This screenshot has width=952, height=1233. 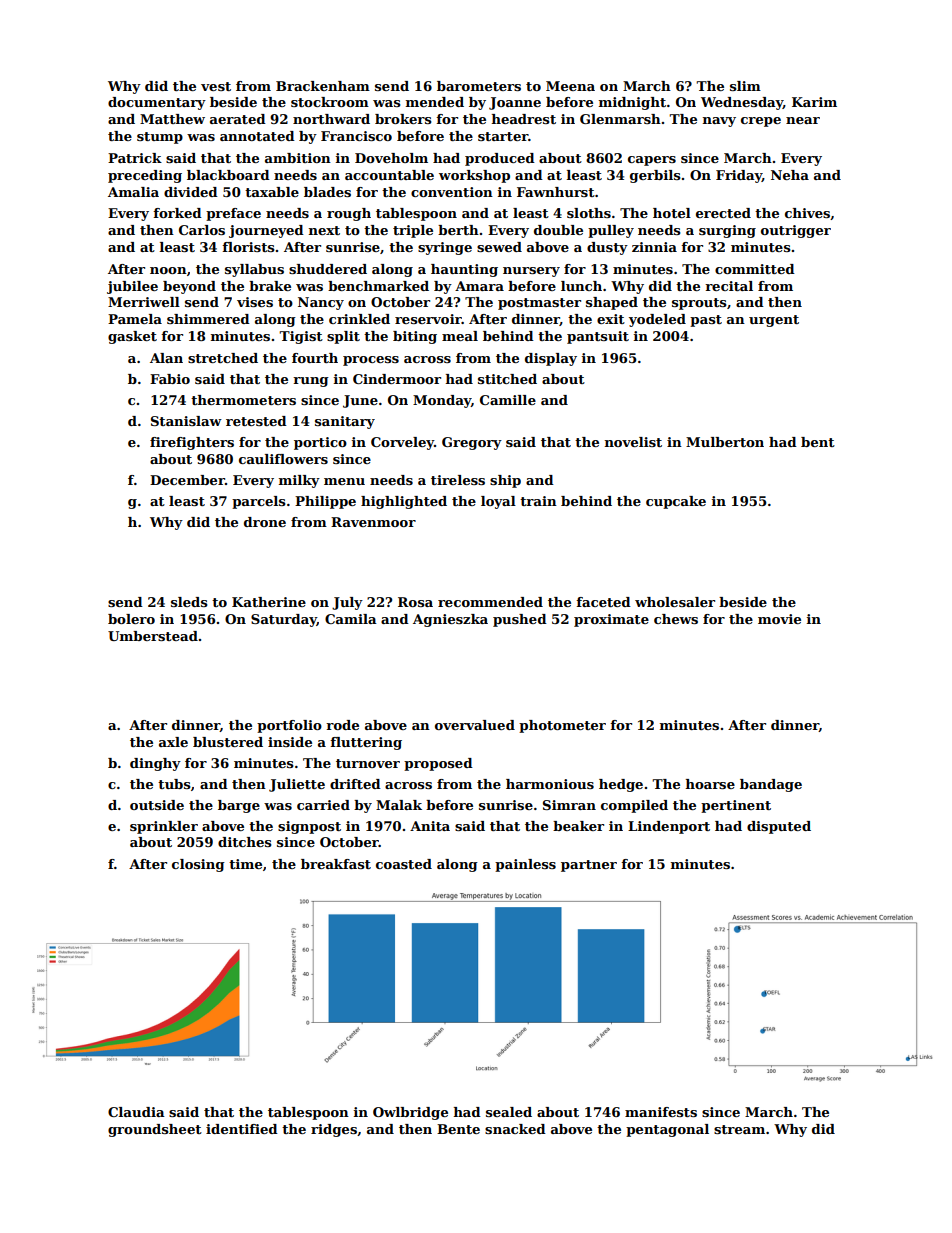 I want to click on tubs, so click(x=174, y=784).
